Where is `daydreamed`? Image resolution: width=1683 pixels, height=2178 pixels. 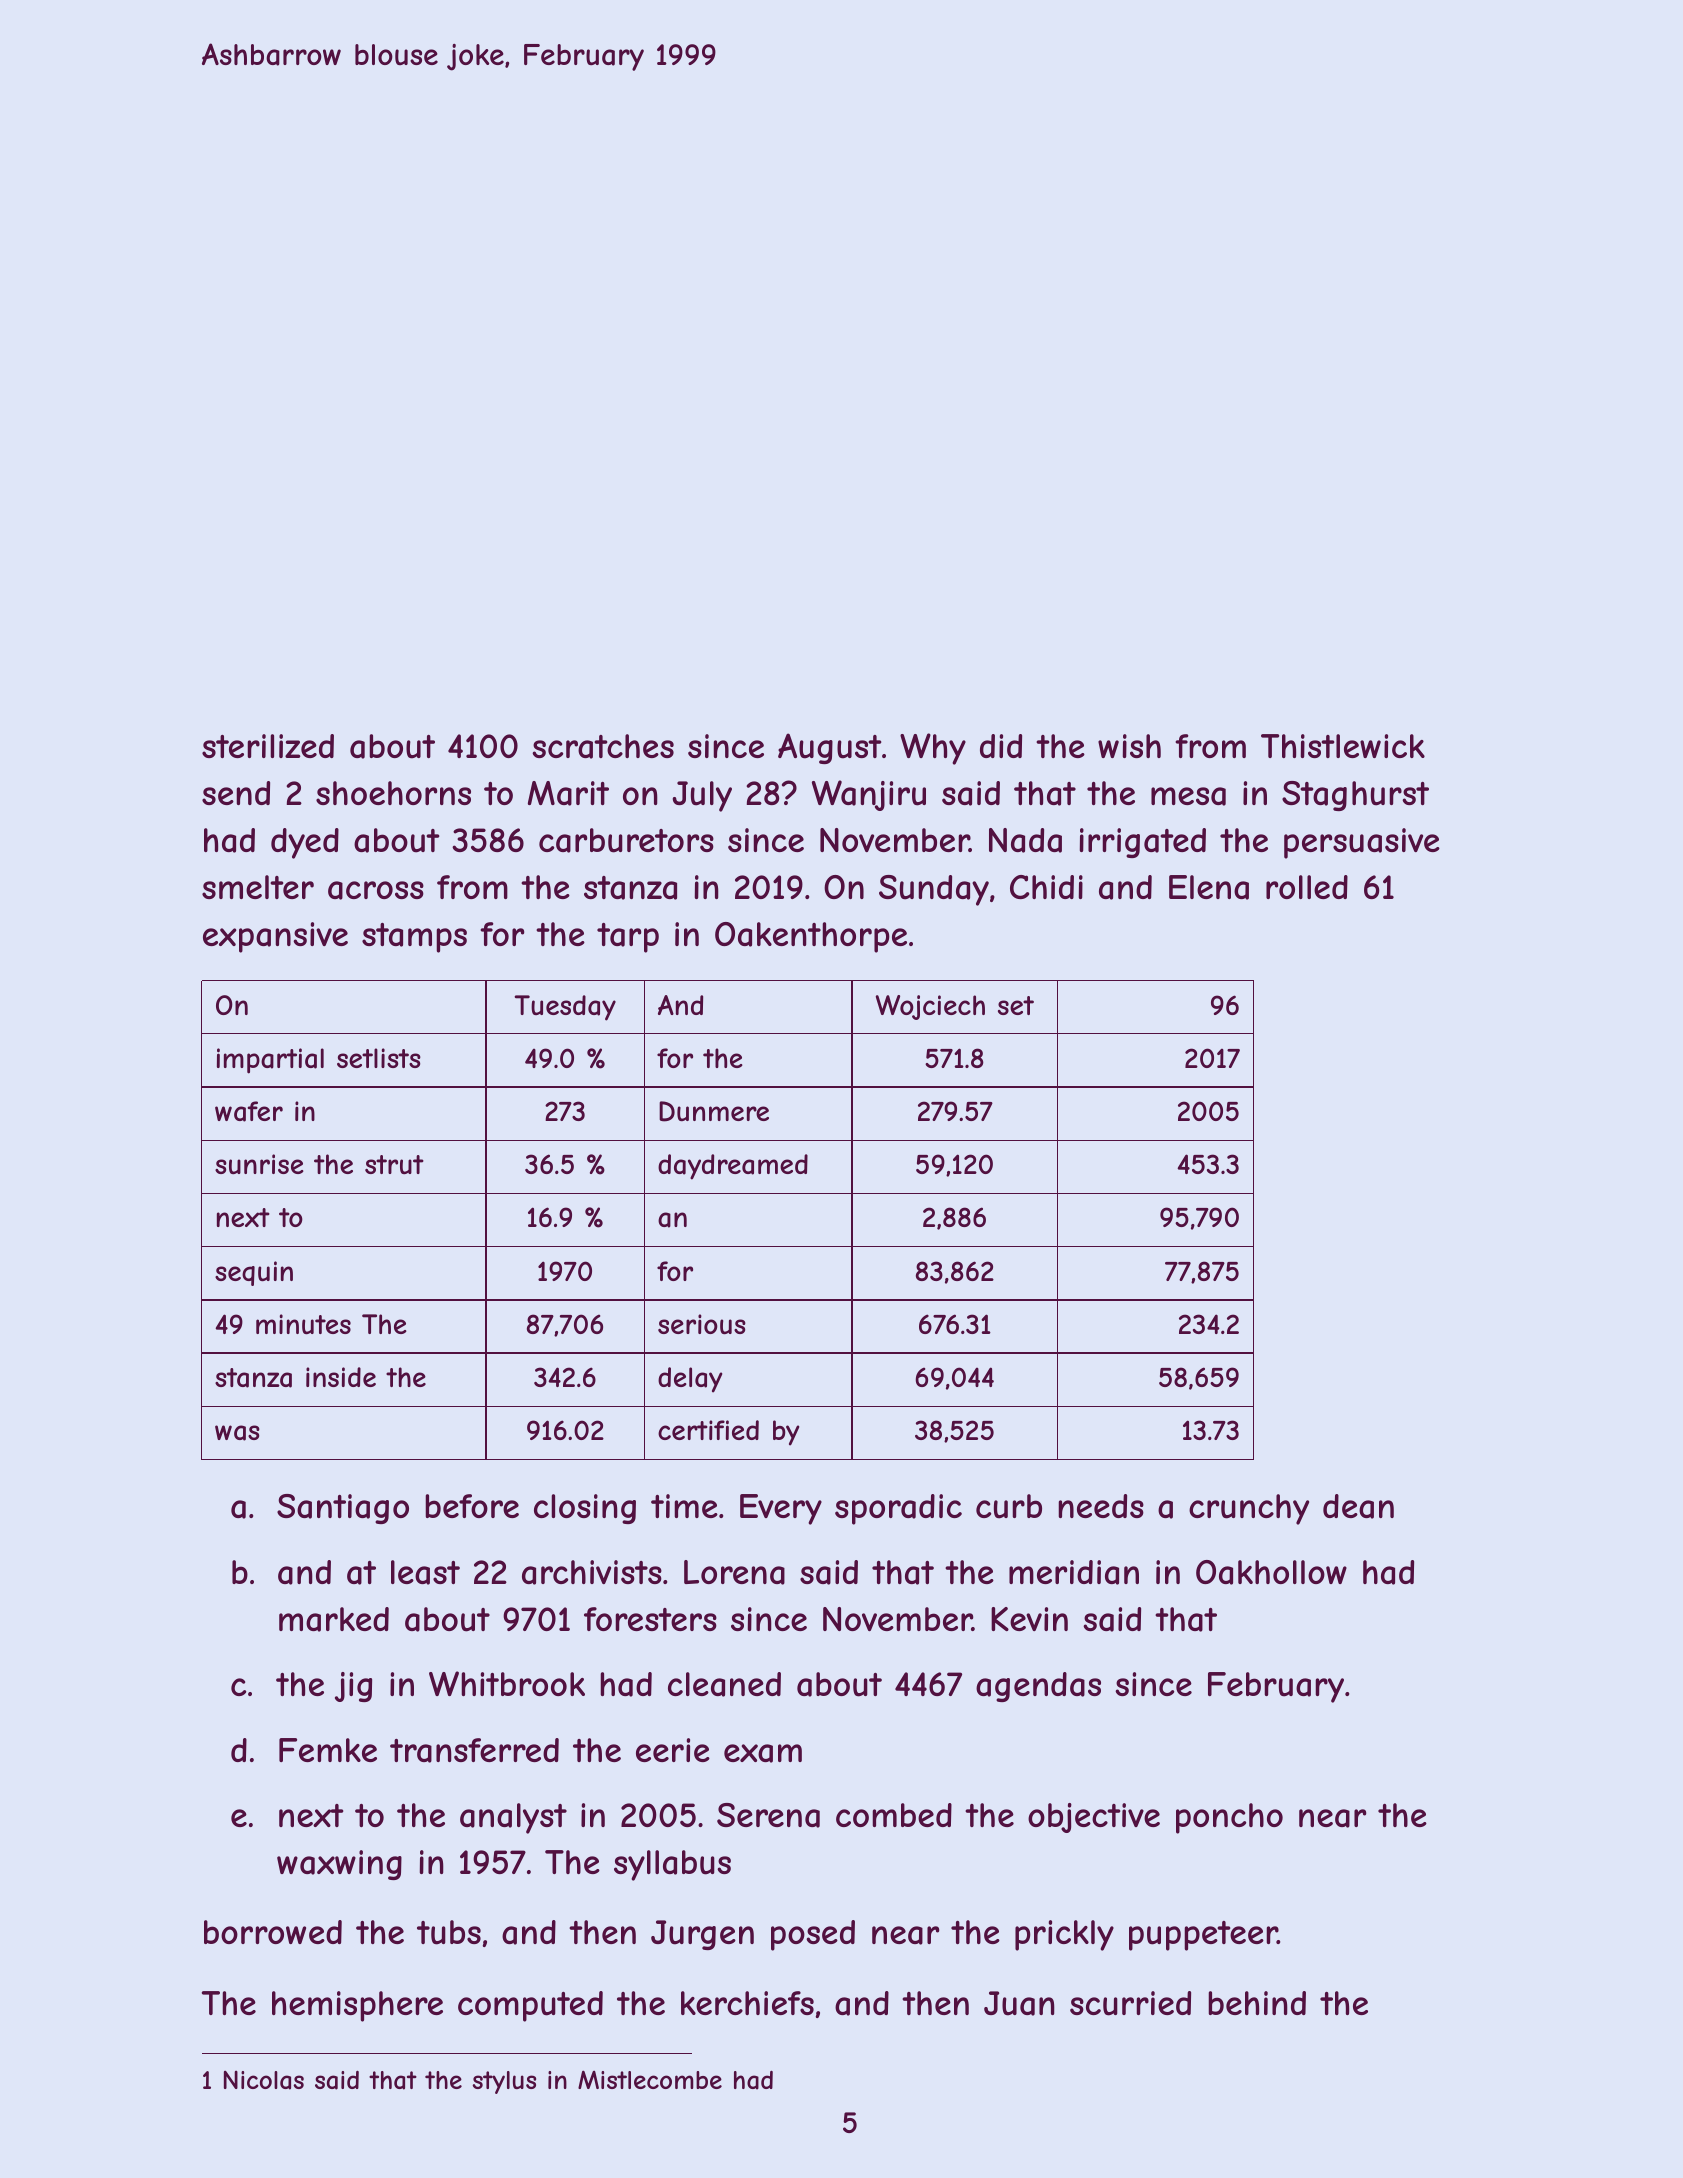 daydreamed is located at coordinates (733, 1167).
